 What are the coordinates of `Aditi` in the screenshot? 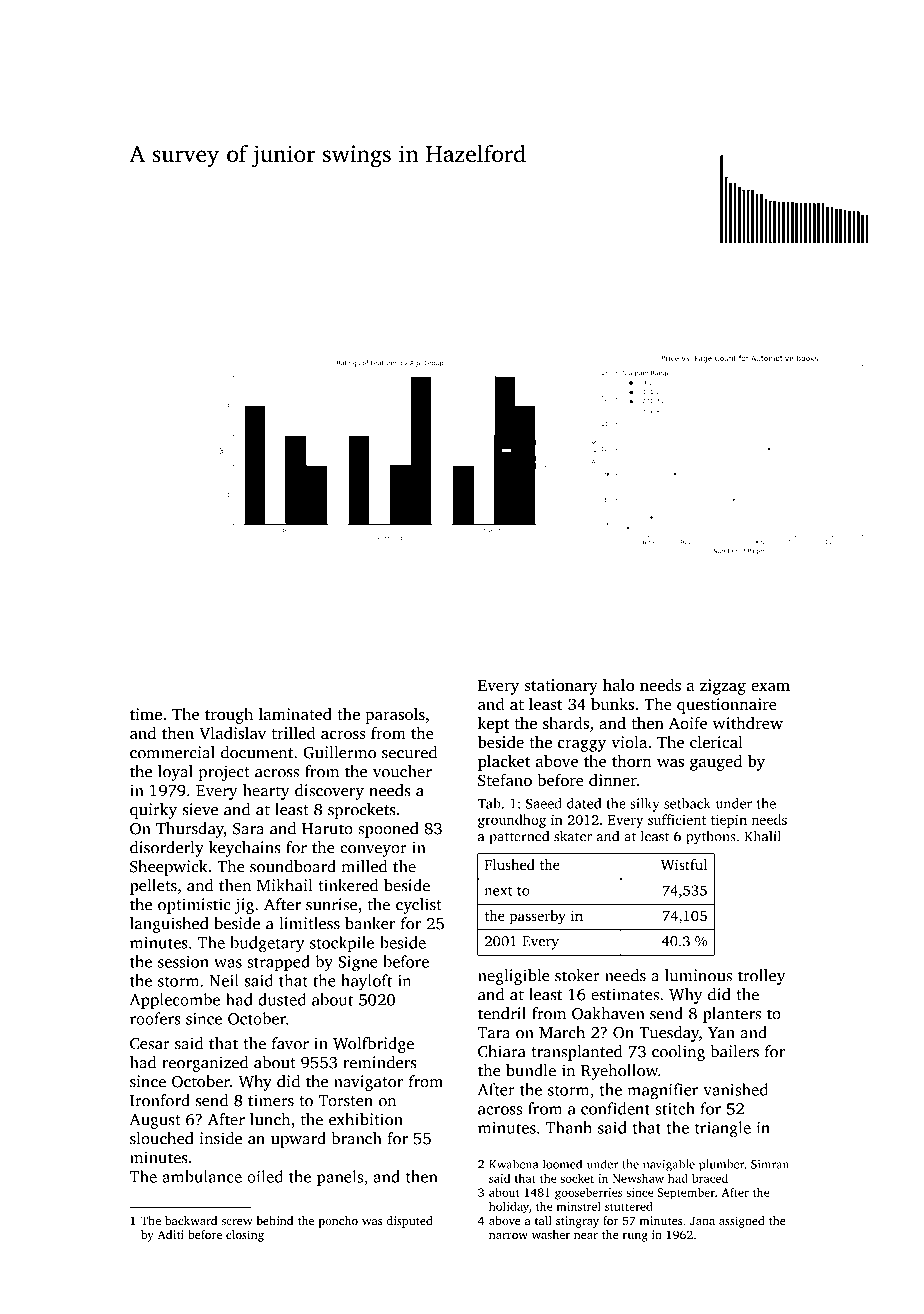 It's located at (170, 1234).
